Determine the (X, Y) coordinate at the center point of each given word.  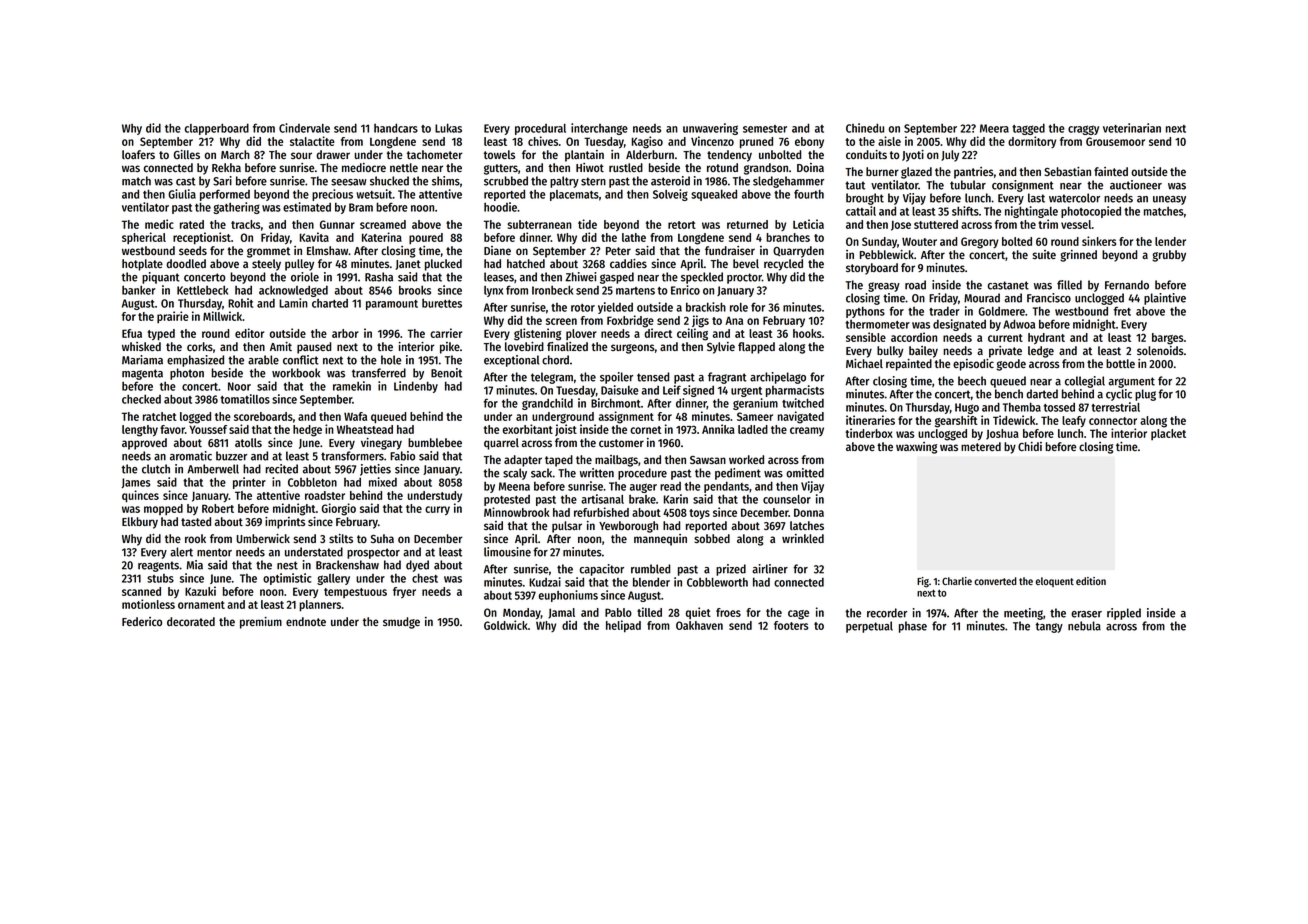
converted (995, 581)
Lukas (448, 128)
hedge (307, 431)
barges (1167, 339)
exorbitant (528, 429)
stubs (160, 578)
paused (314, 348)
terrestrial (1115, 407)
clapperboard (217, 129)
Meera (994, 128)
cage (798, 615)
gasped (617, 278)
